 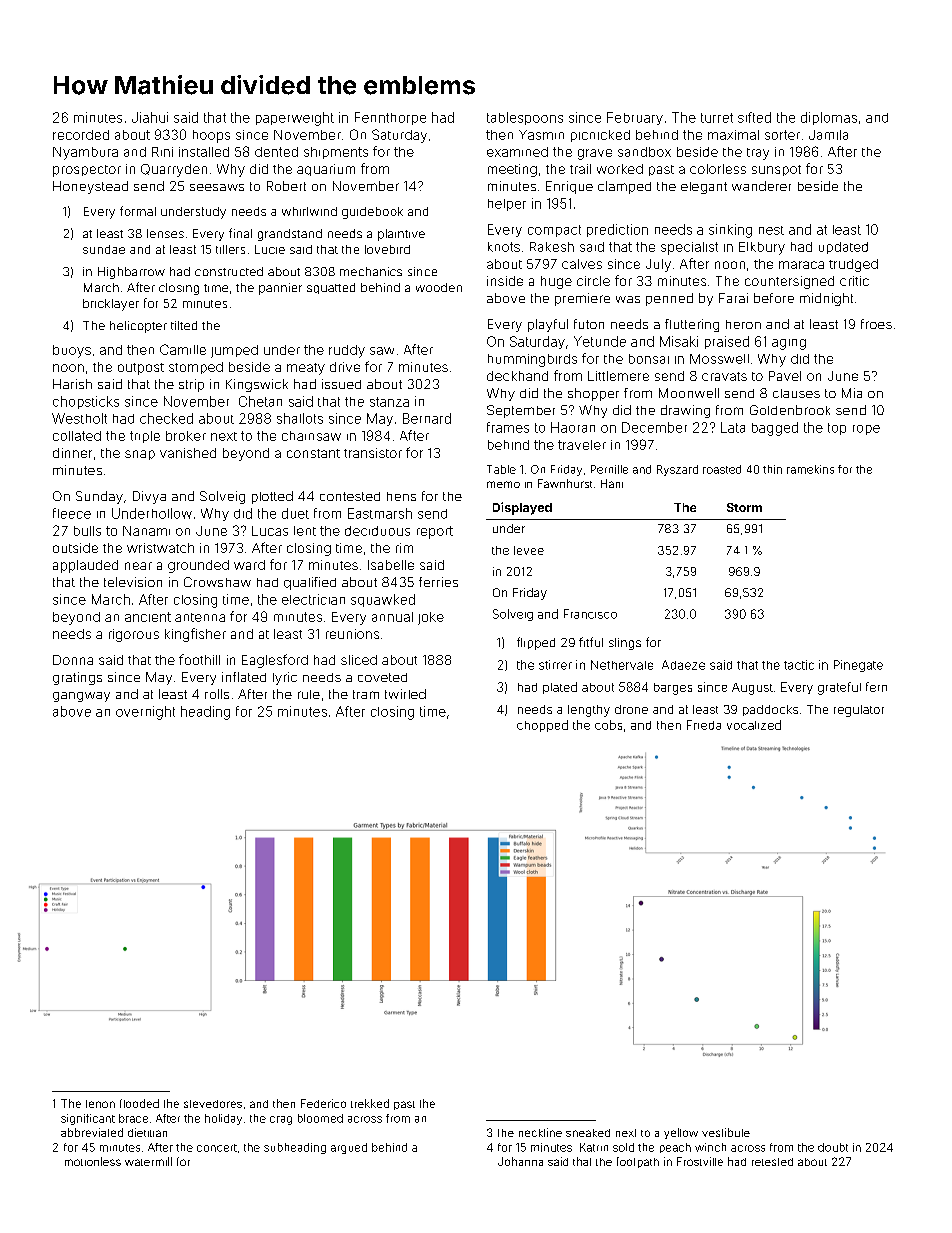 What do you see at coordinates (529, 550) in the screenshot?
I see `levee` at bounding box center [529, 550].
